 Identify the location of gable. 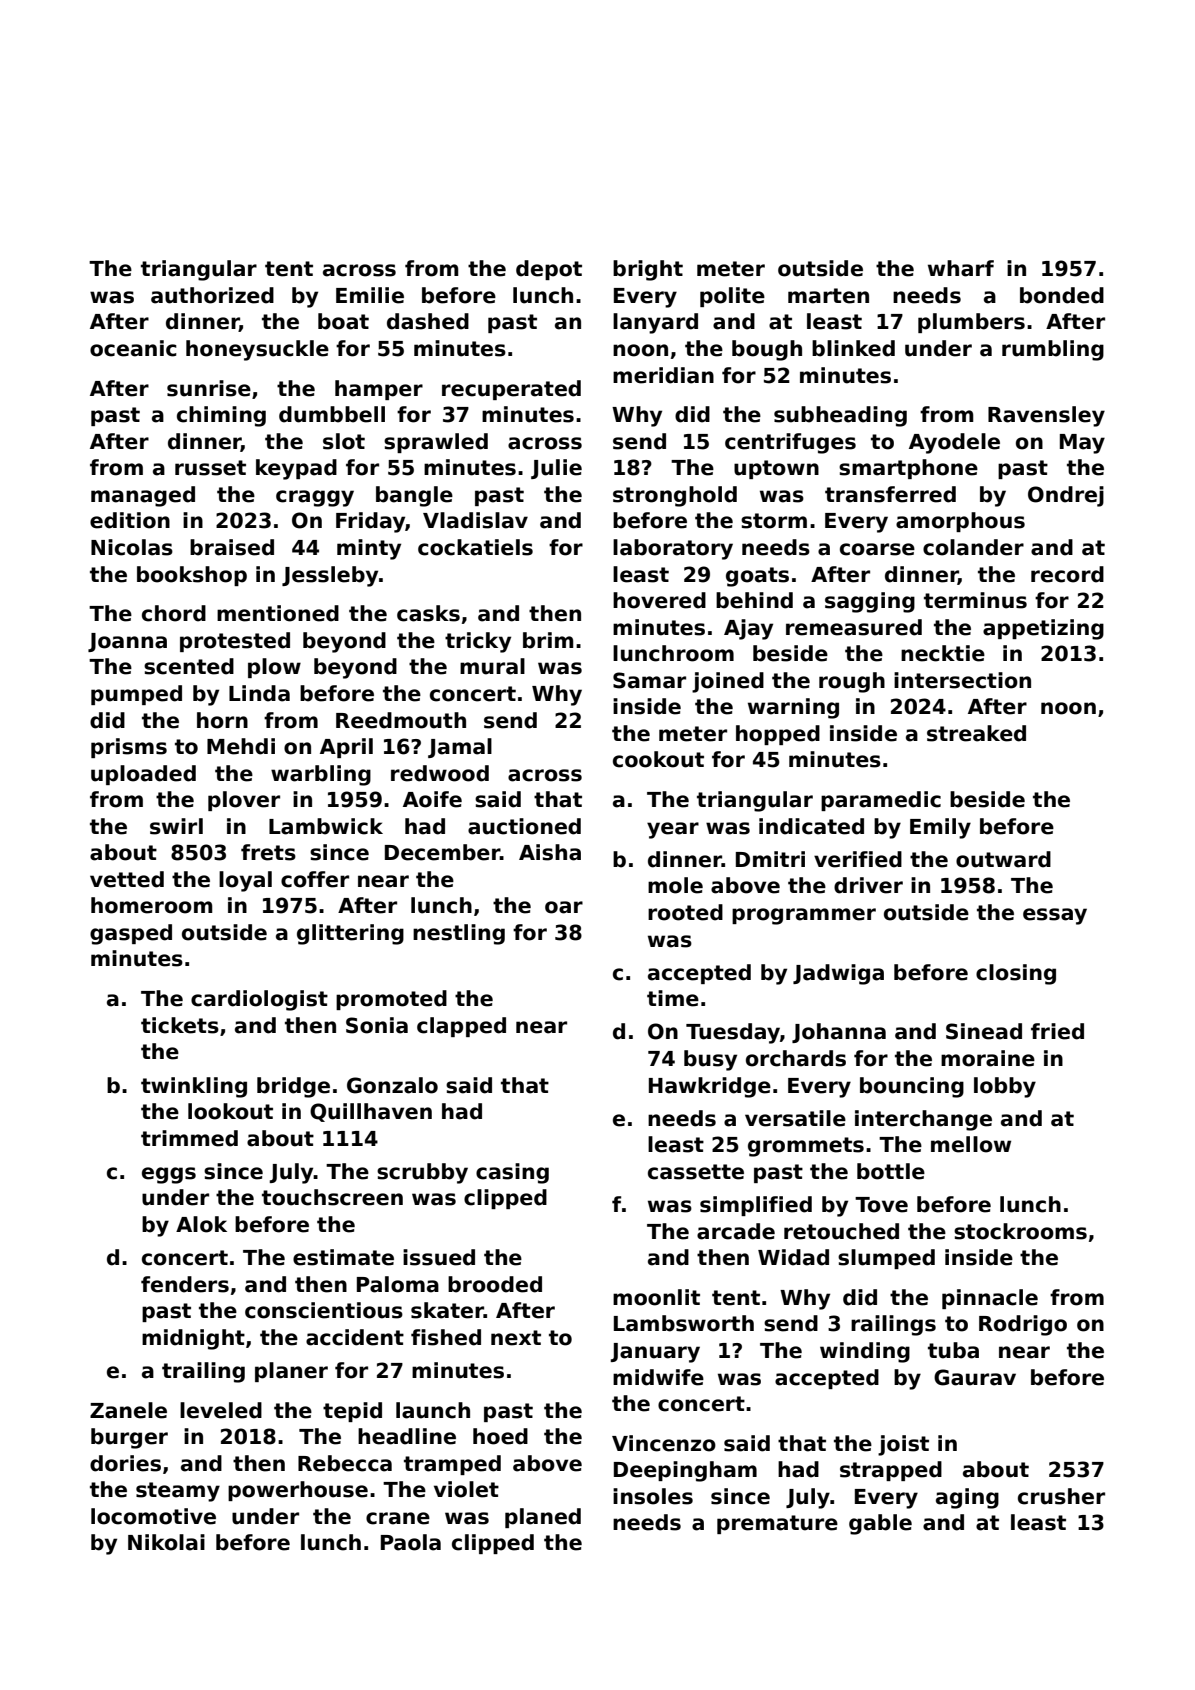
(880, 1524).
